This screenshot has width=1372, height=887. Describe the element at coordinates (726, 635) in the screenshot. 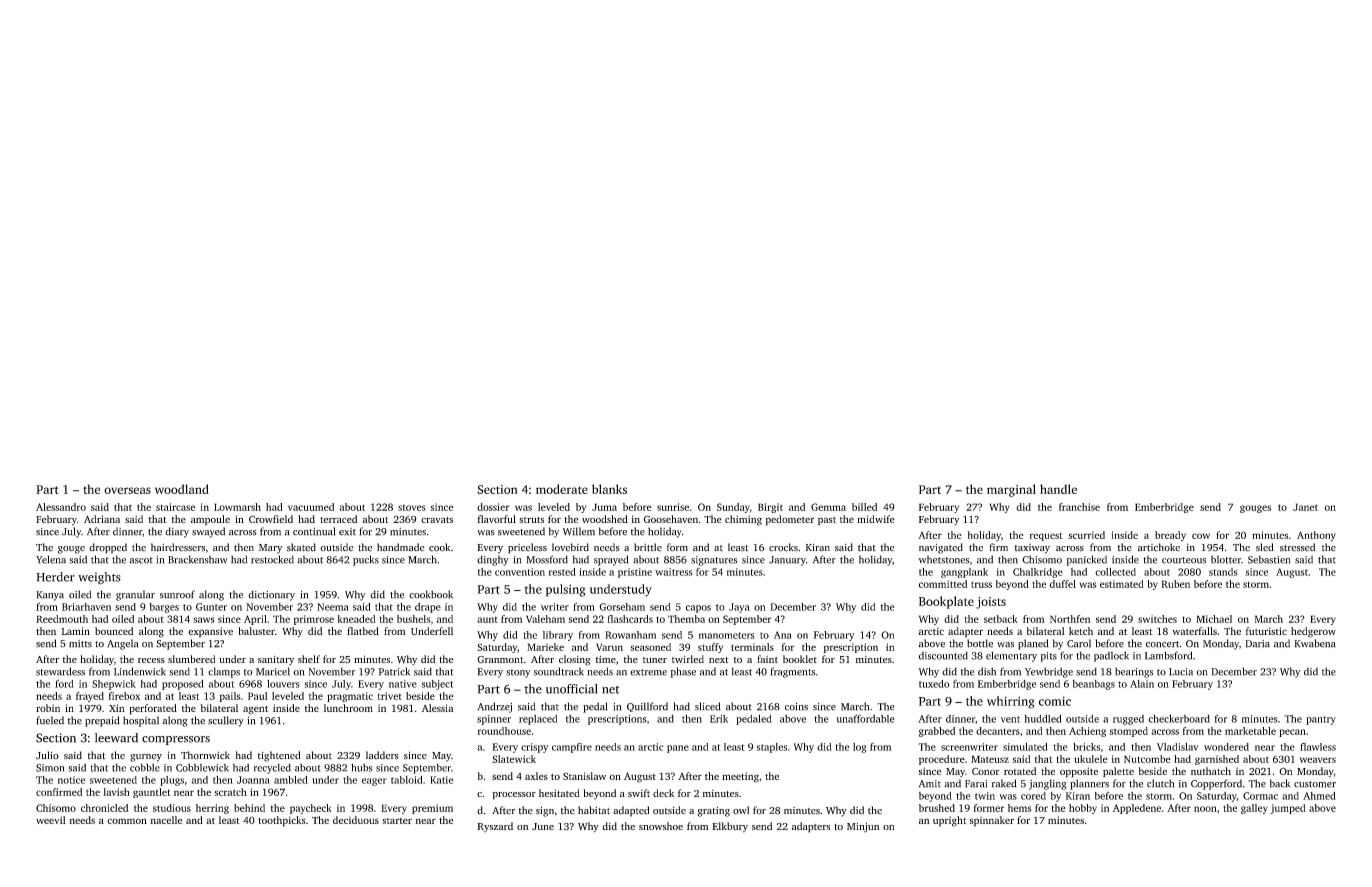

I see `manometers` at that location.
